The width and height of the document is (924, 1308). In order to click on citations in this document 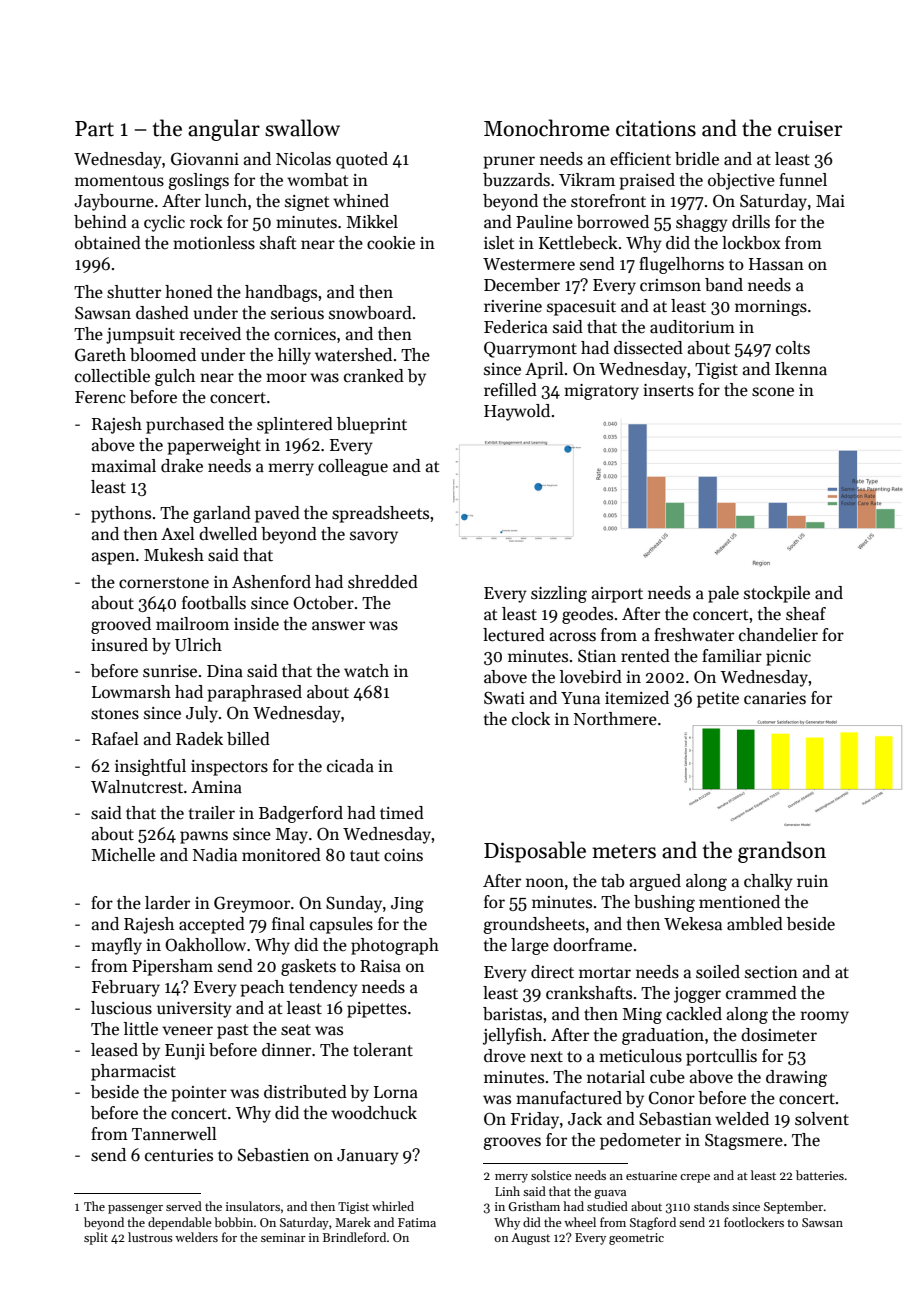, I will do `click(656, 128)`.
